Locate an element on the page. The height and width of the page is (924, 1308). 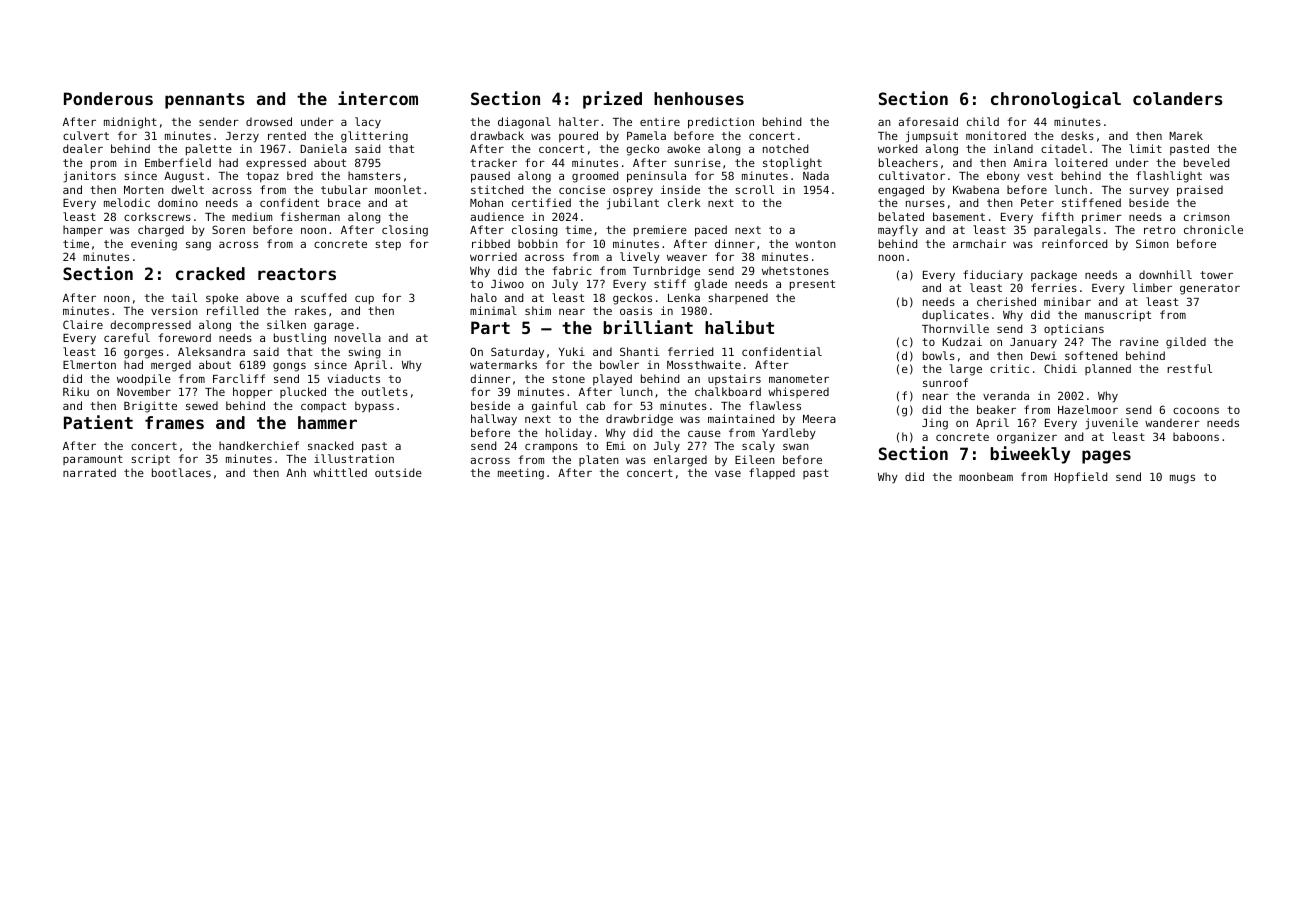
Claire is located at coordinates (83, 324).
